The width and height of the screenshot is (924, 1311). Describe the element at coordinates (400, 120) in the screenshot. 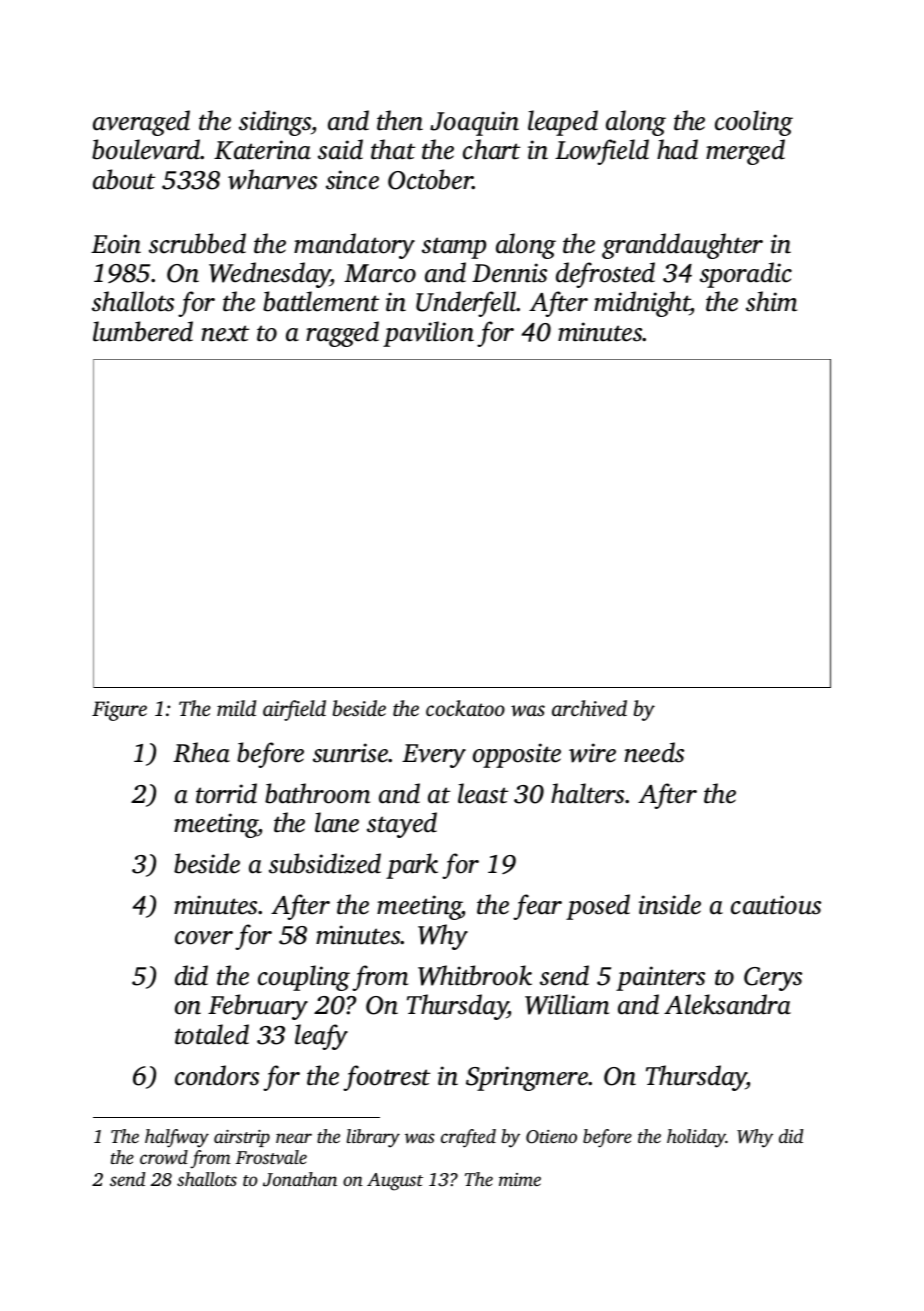

I see `then` at that location.
